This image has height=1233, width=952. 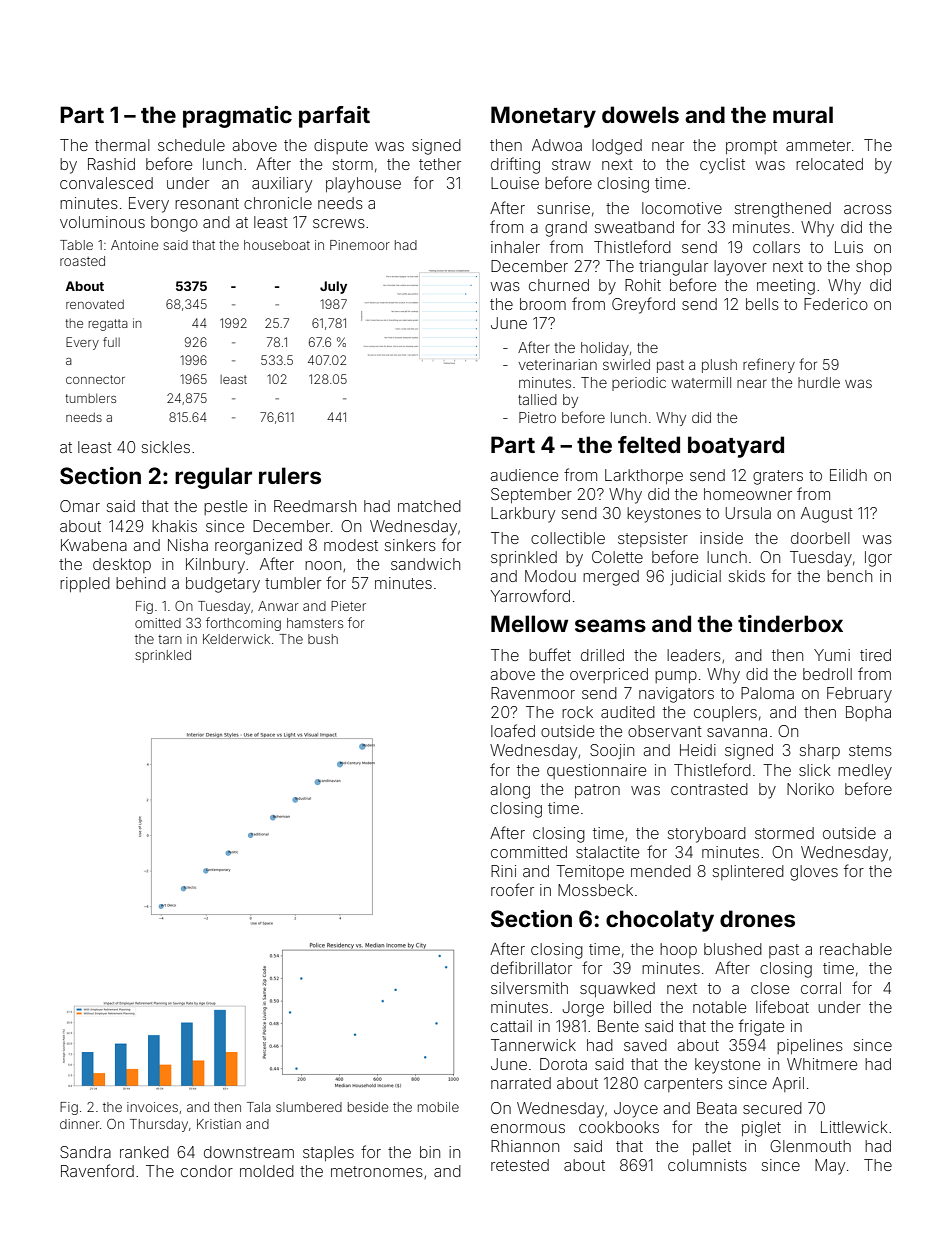 I want to click on secured, so click(x=772, y=1108).
